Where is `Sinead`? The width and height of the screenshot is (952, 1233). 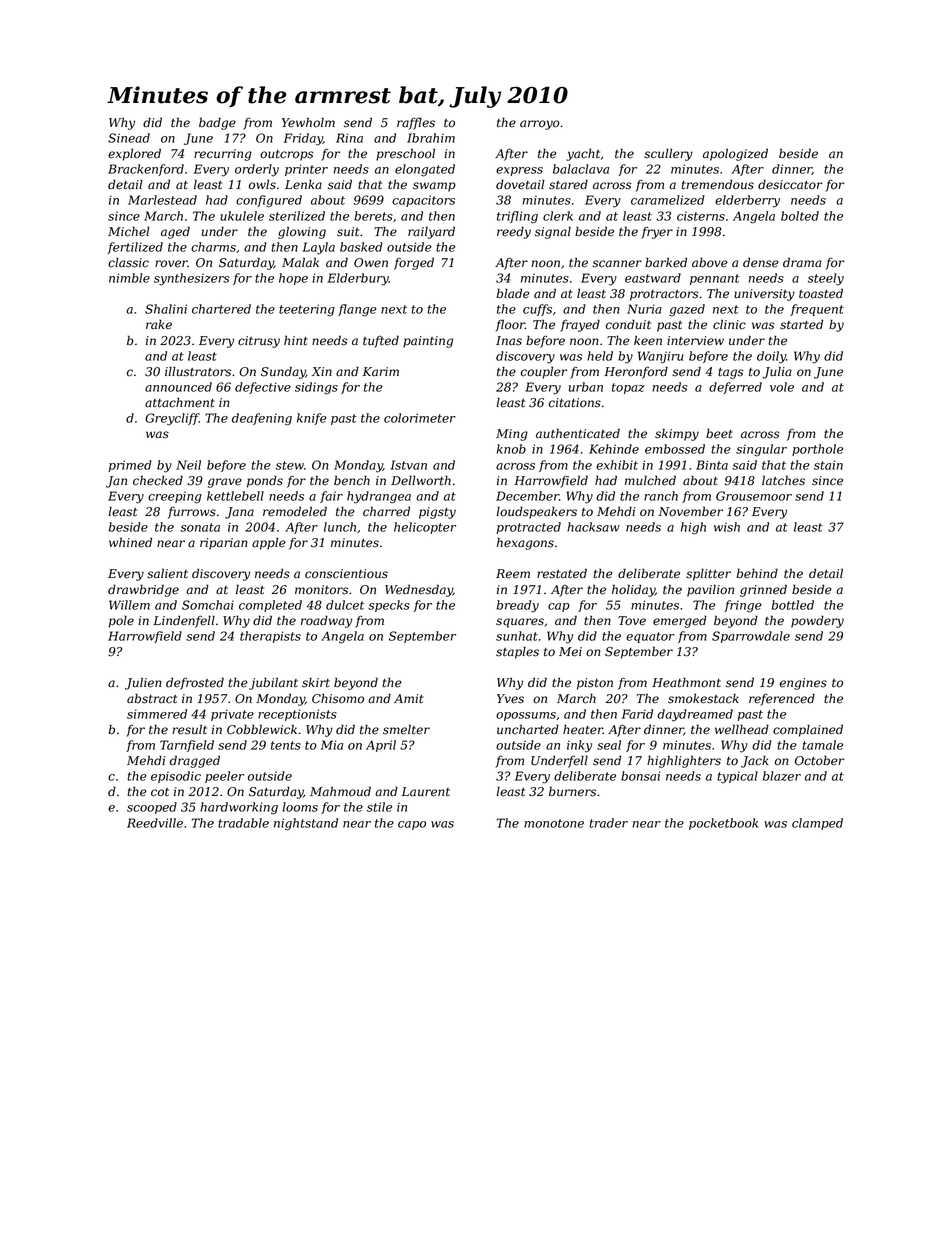 Sinead is located at coordinates (129, 138).
